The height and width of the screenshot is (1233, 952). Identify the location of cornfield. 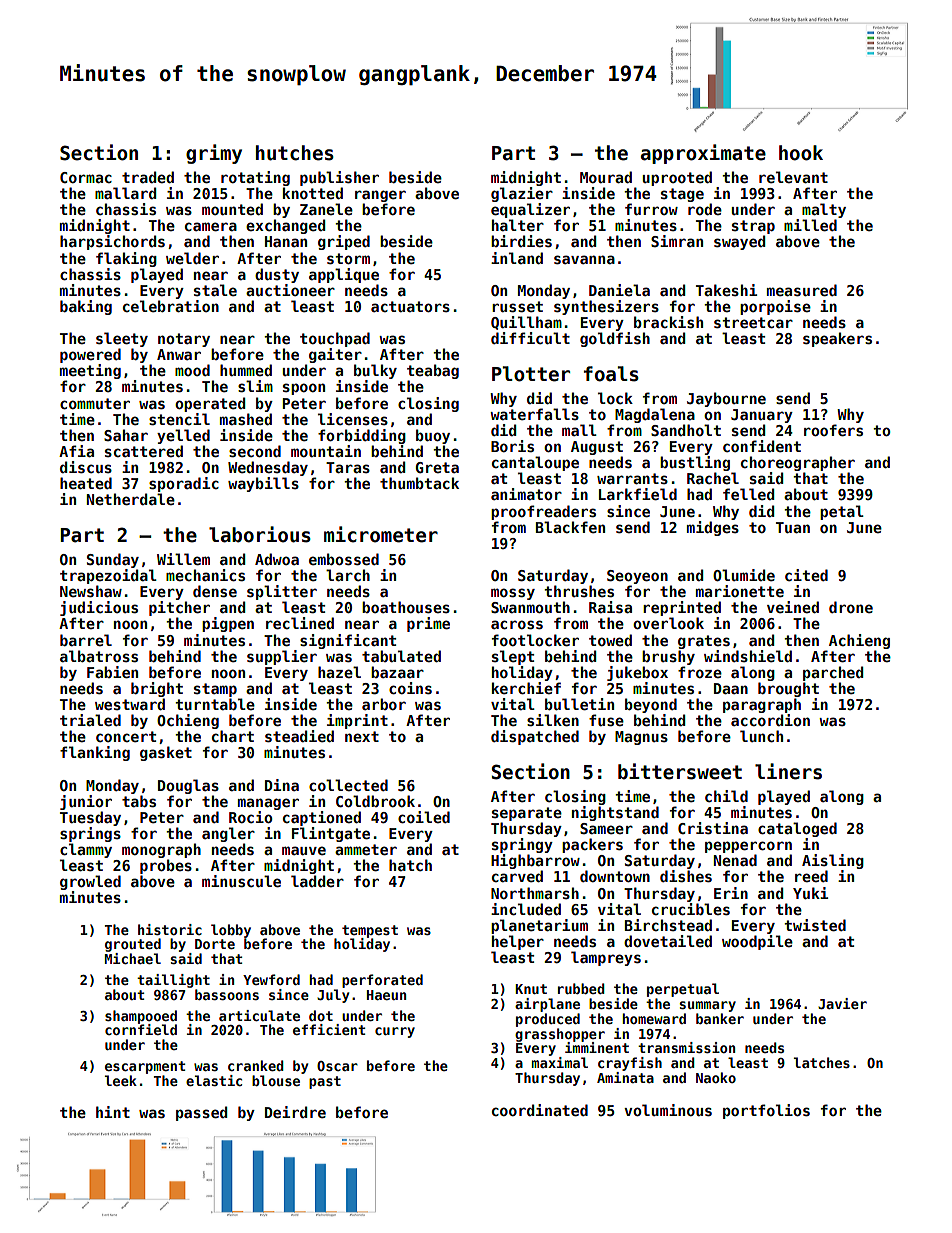
(141, 1029).
